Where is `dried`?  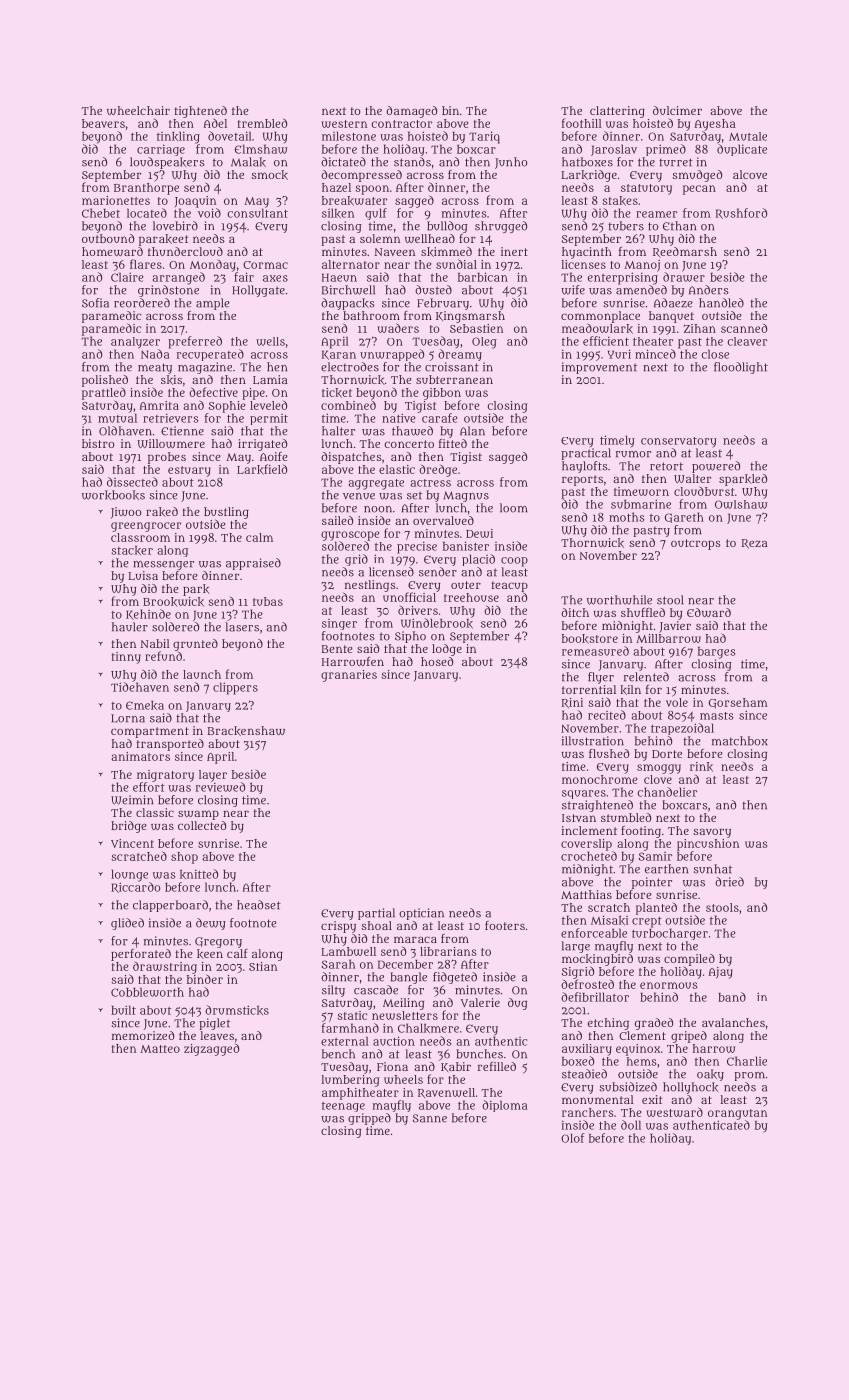
dried is located at coordinates (729, 882).
